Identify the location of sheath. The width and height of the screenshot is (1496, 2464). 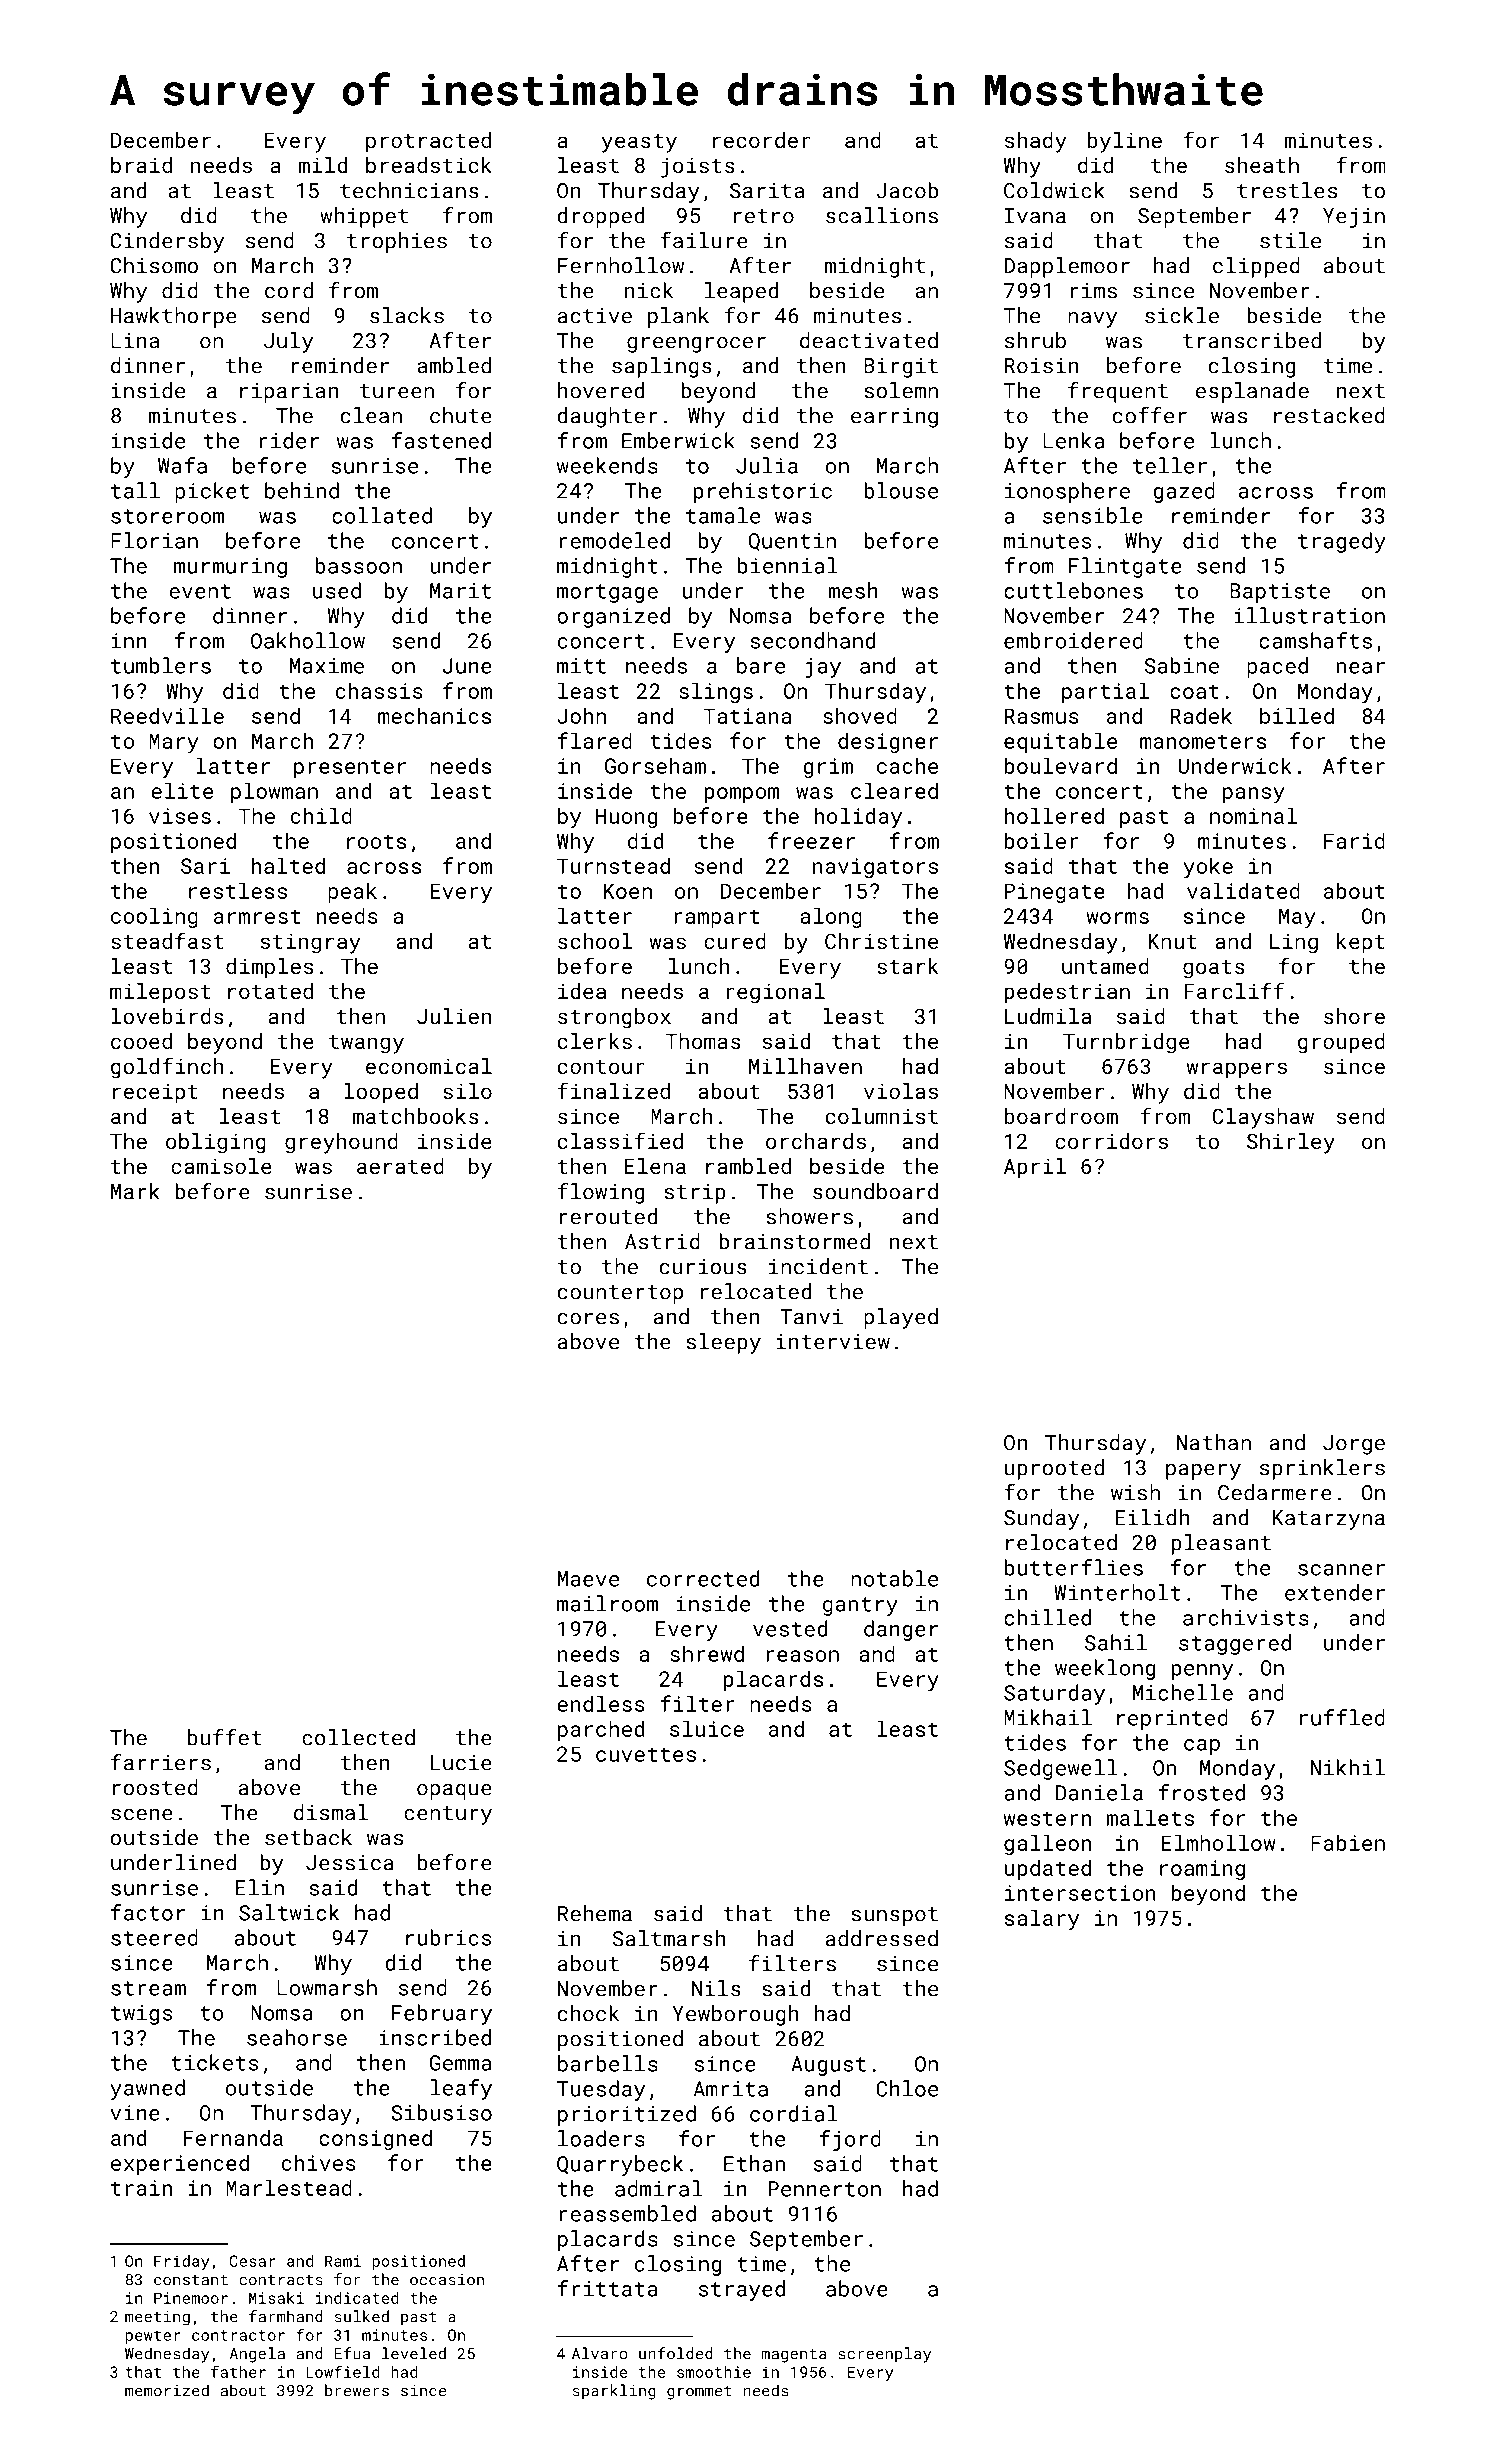
(1262, 165).
